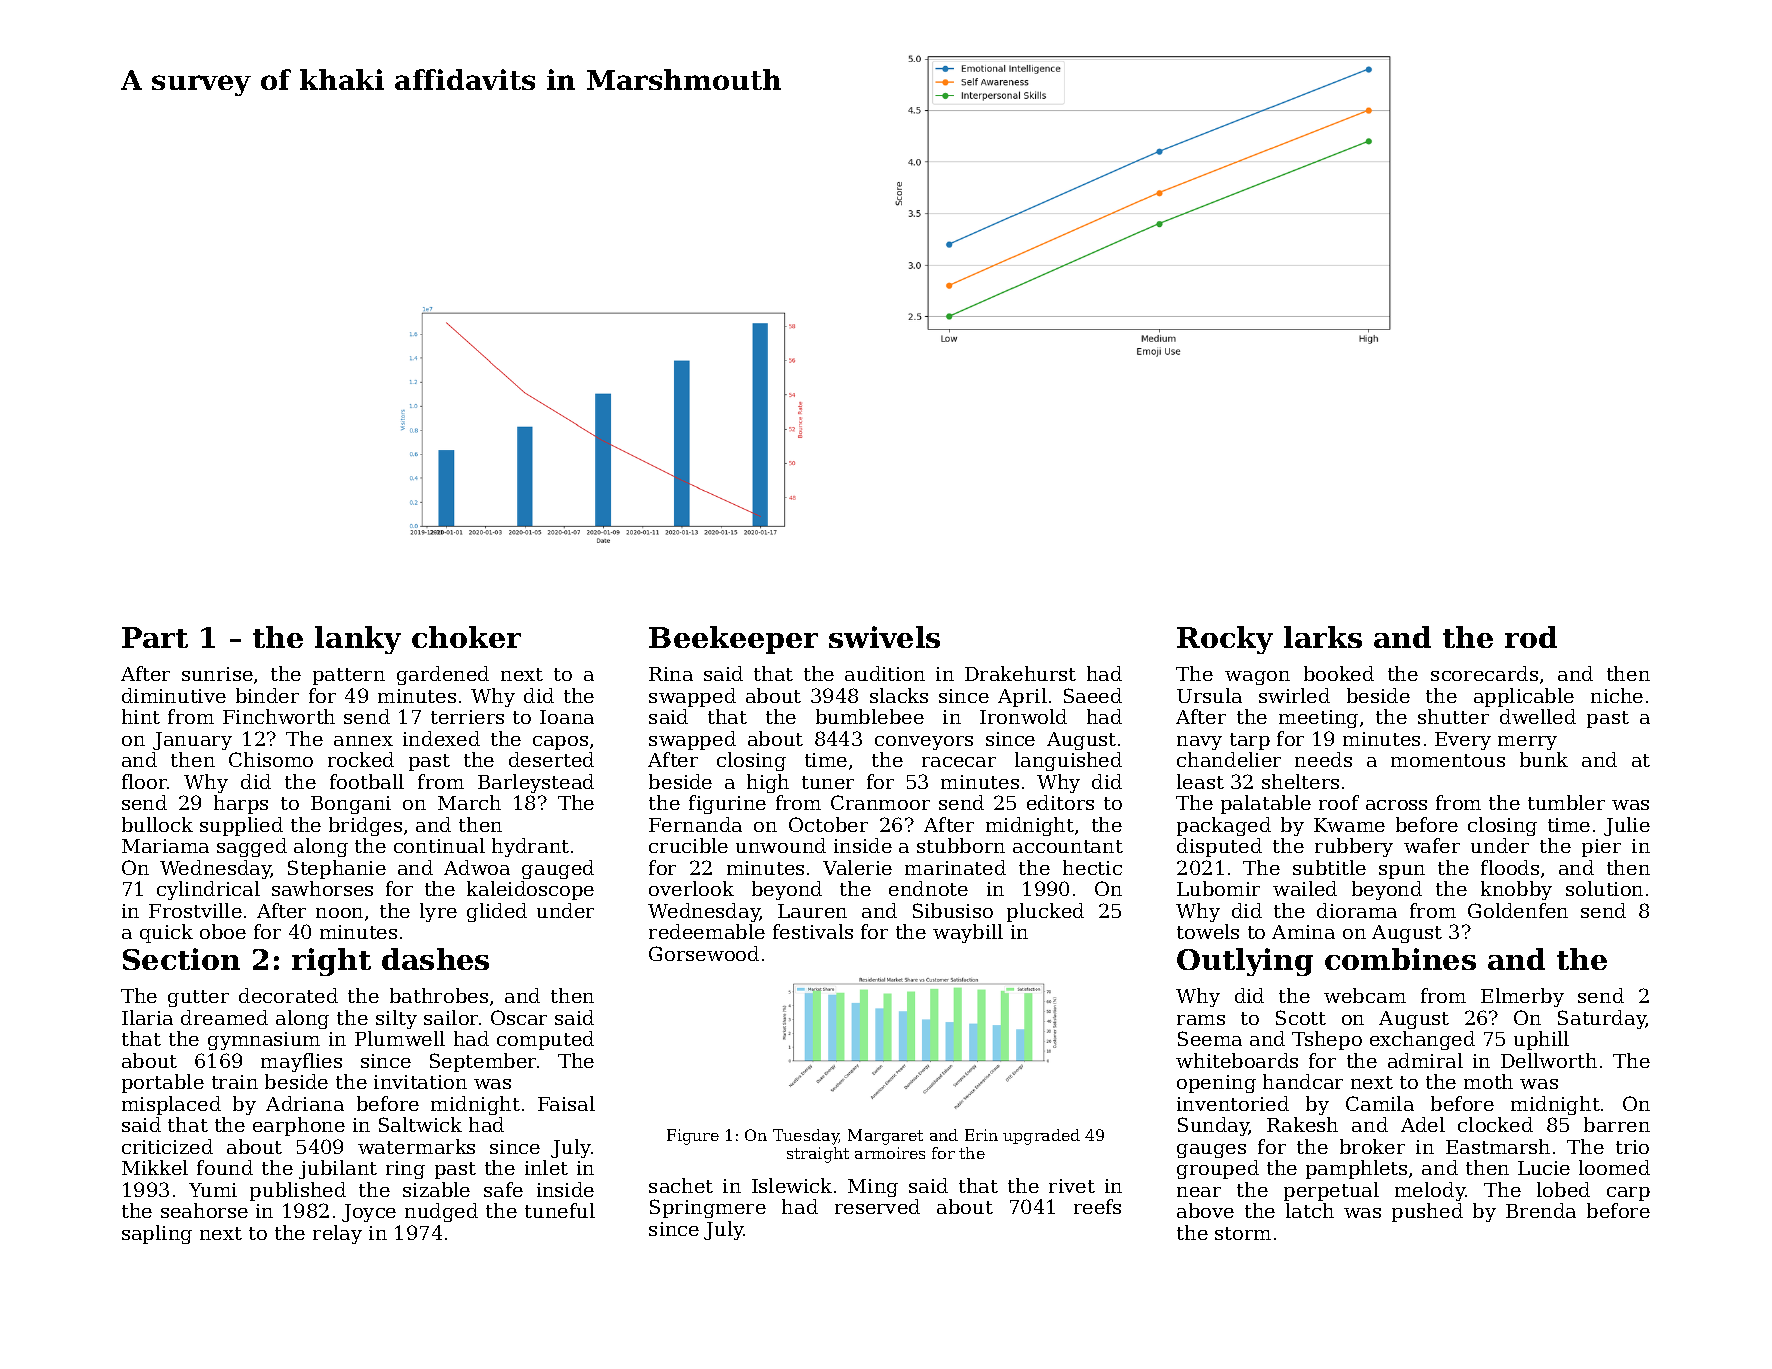  I want to click on uphill, so click(1541, 1040).
